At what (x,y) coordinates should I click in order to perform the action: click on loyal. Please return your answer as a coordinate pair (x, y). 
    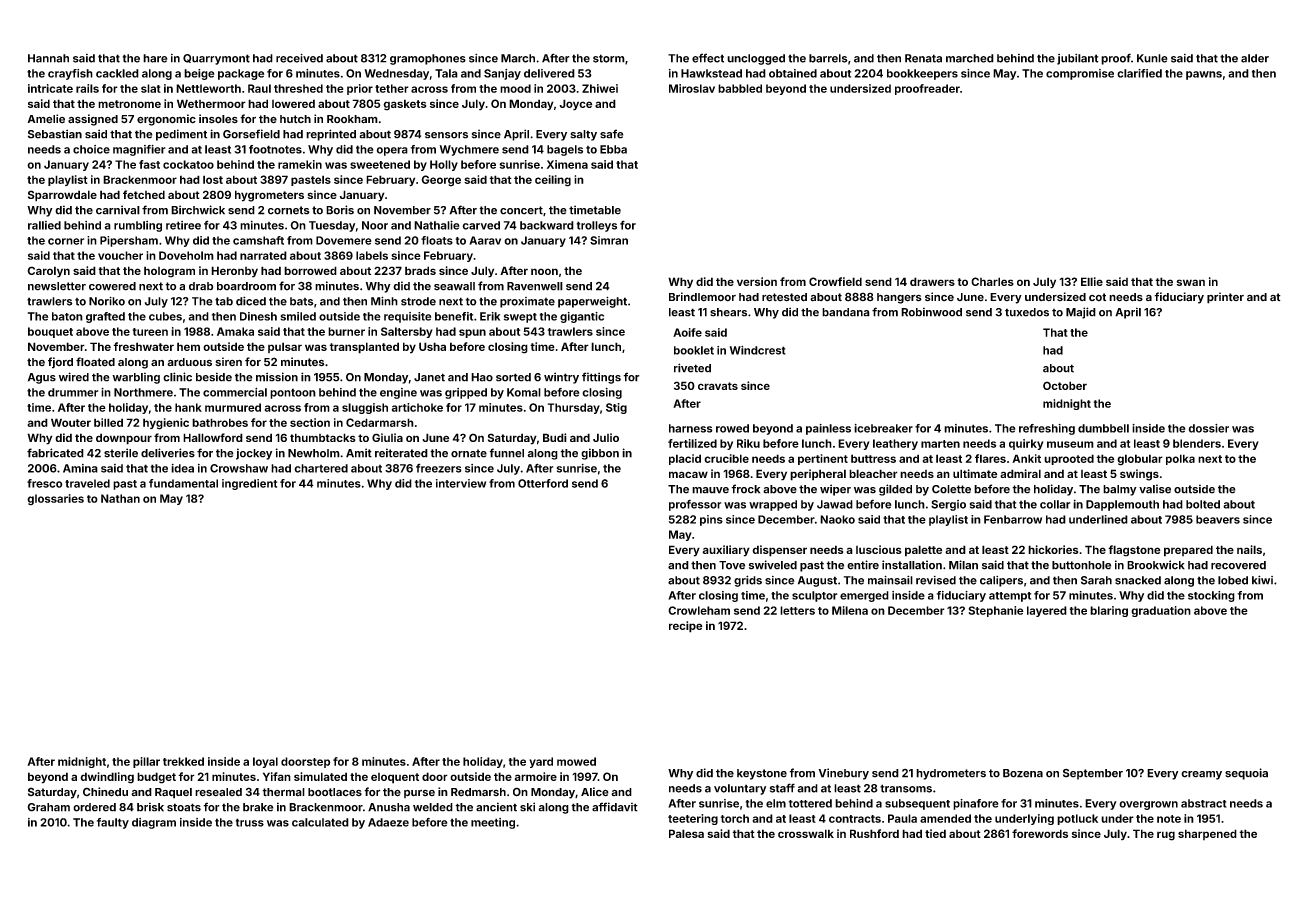
    Looking at the image, I should click on (265, 762).
